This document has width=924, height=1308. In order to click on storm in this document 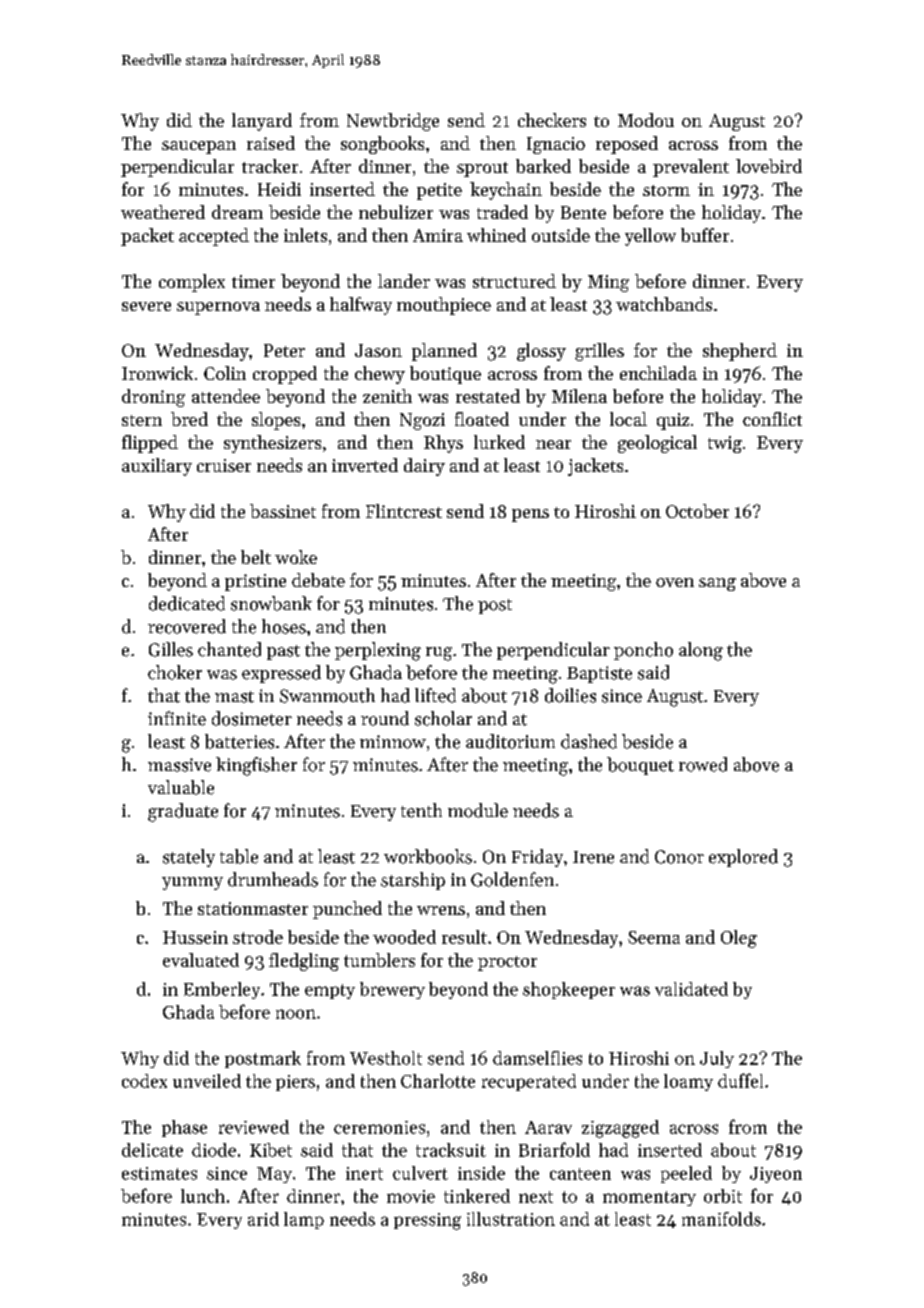, I will do `click(666, 190)`.
